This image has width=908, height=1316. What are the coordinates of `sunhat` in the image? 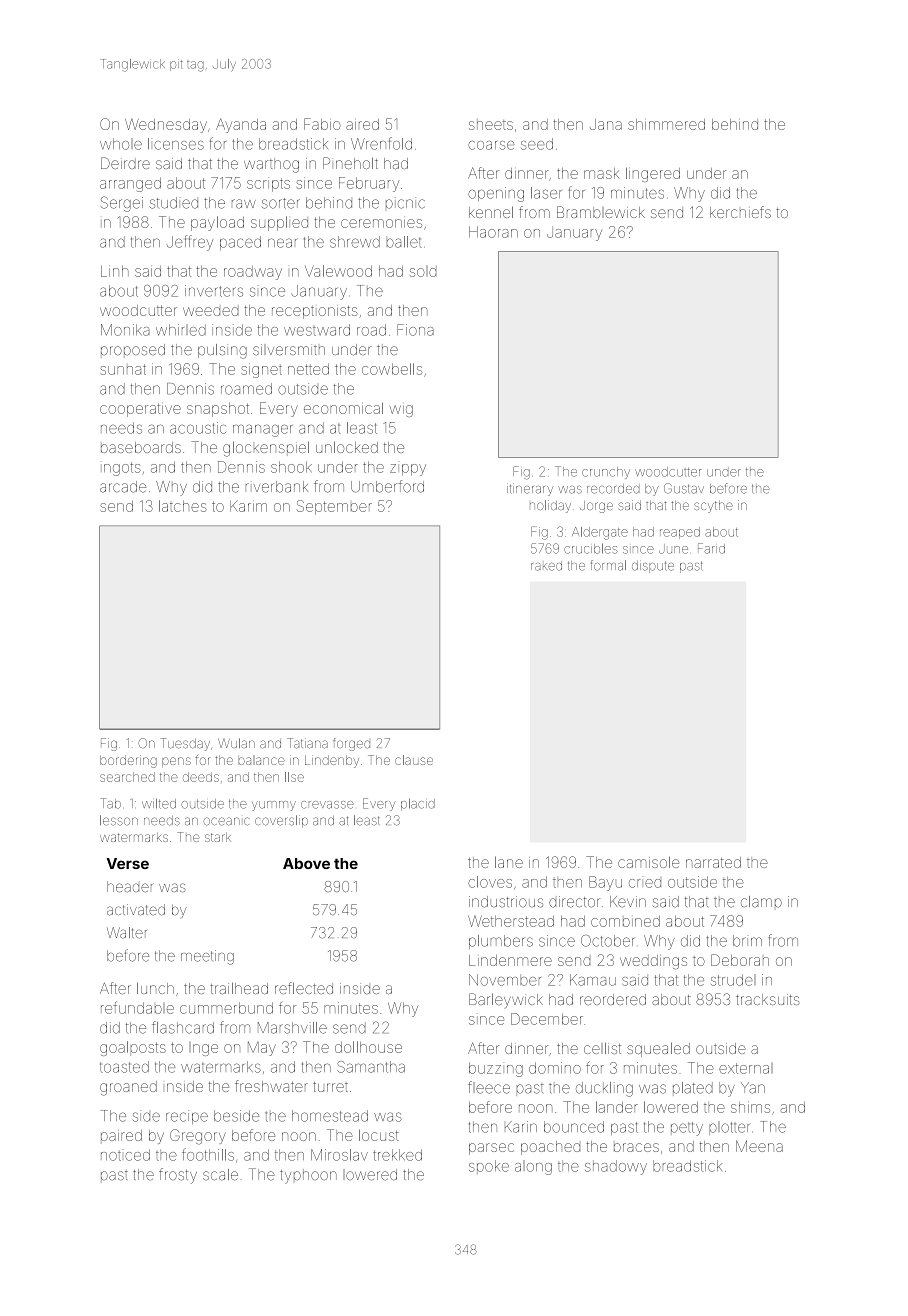 It's located at (123, 369).
